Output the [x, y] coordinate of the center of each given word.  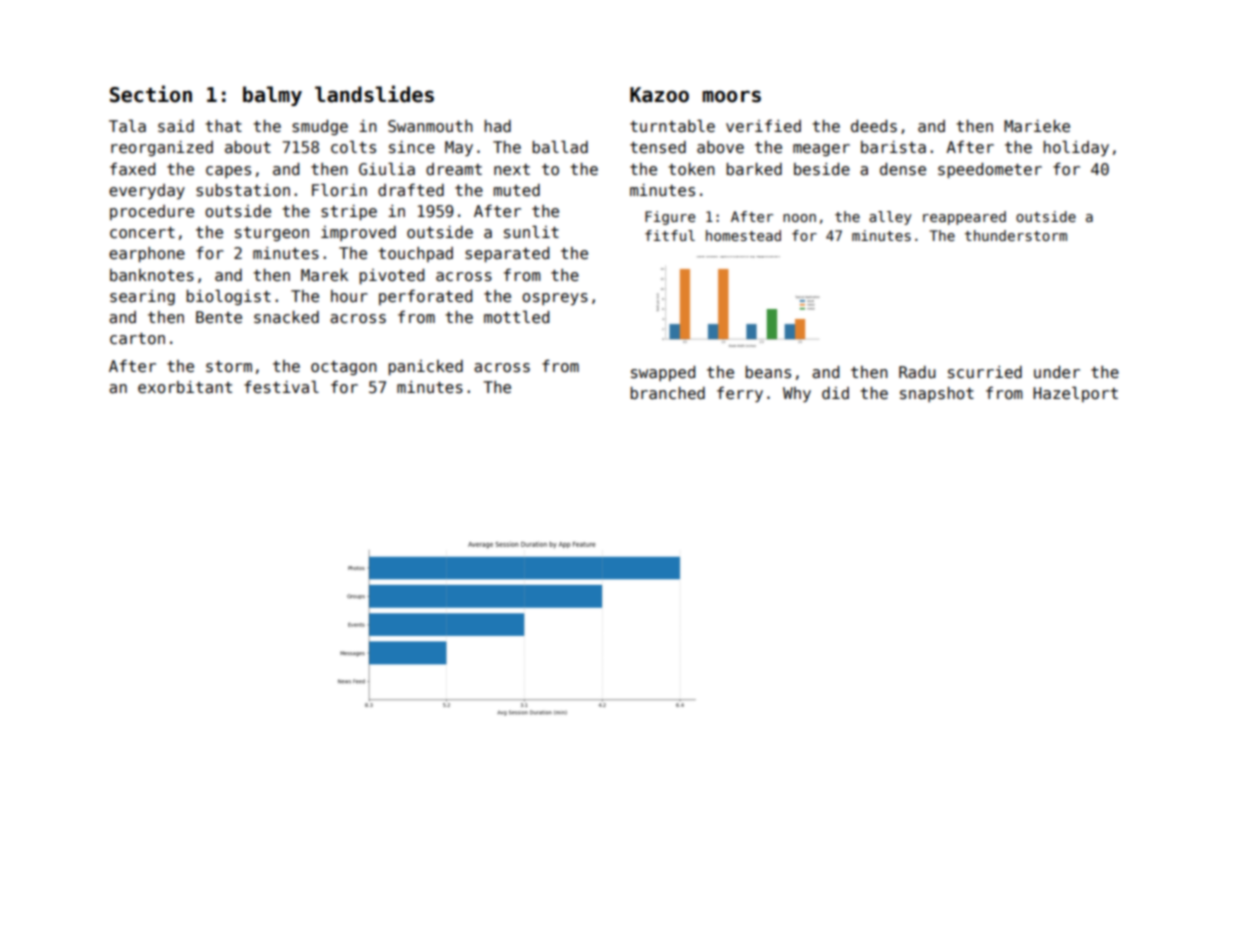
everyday [147, 191]
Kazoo [659, 95]
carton [137, 338]
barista [893, 147]
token [691, 169]
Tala [127, 126]
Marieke [1037, 126]
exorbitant [185, 387]
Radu [917, 372]
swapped [663, 373]
